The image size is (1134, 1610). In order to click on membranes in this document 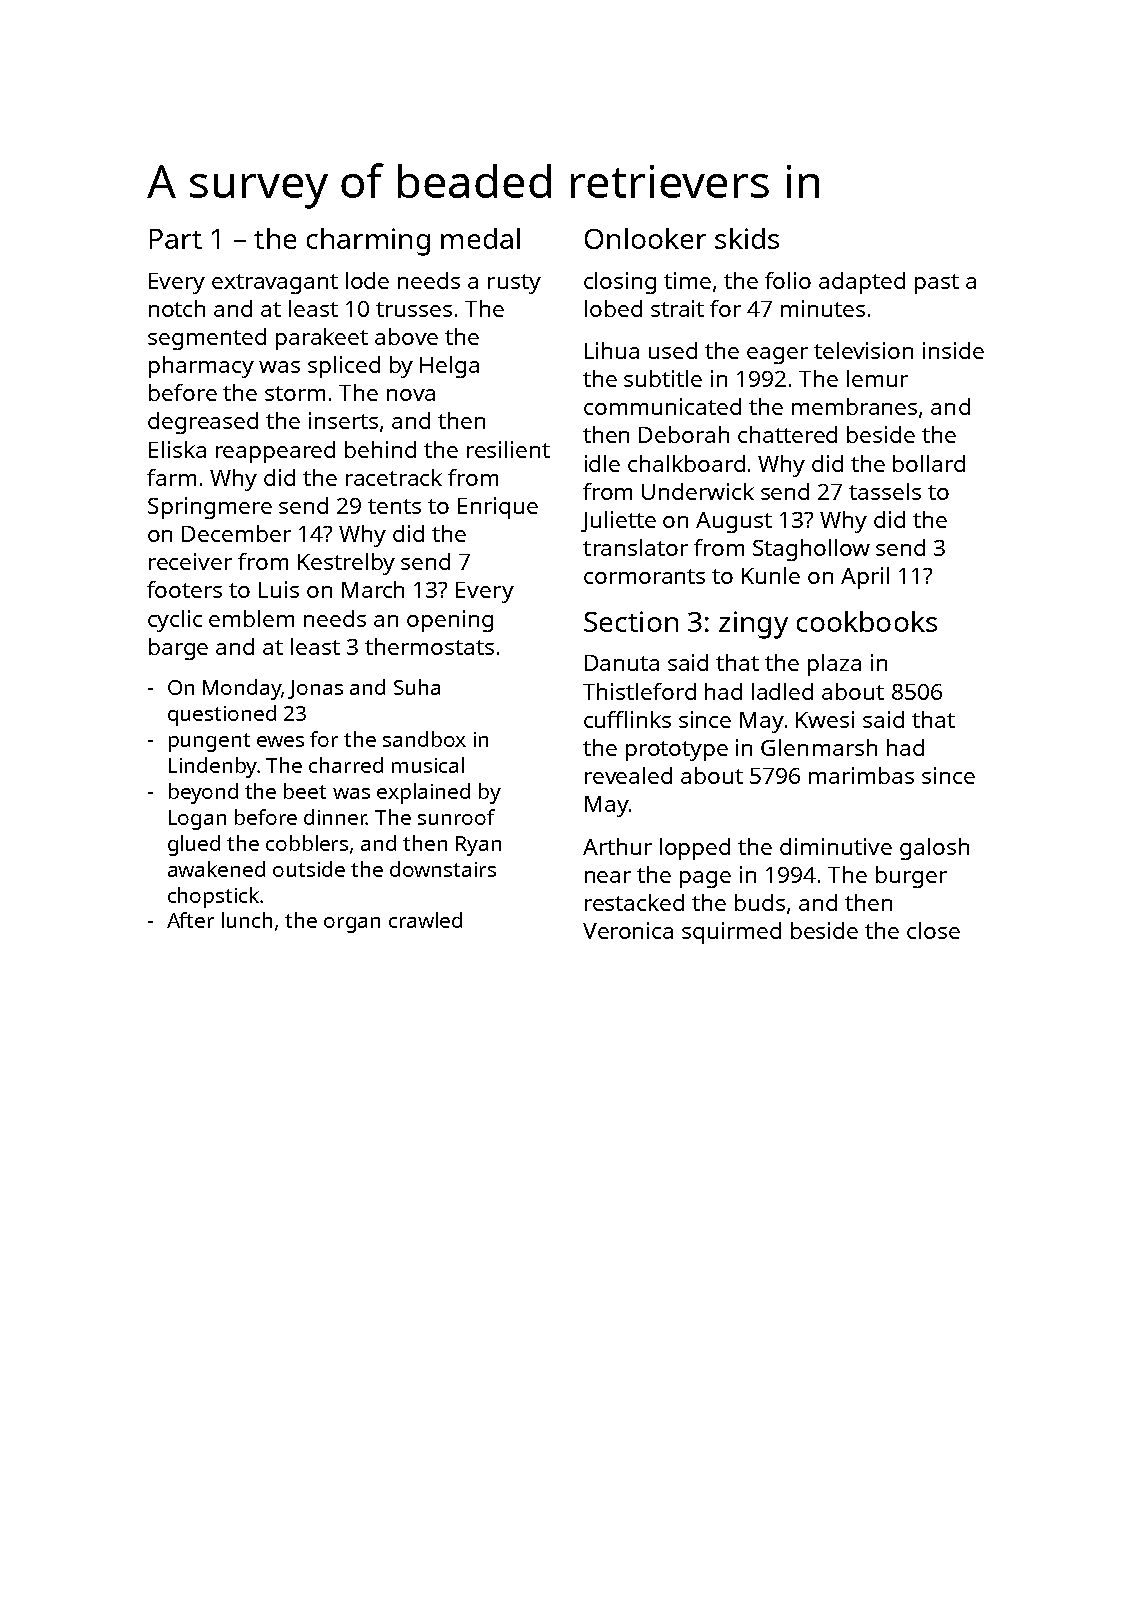, I will do `click(854, 406)`.
